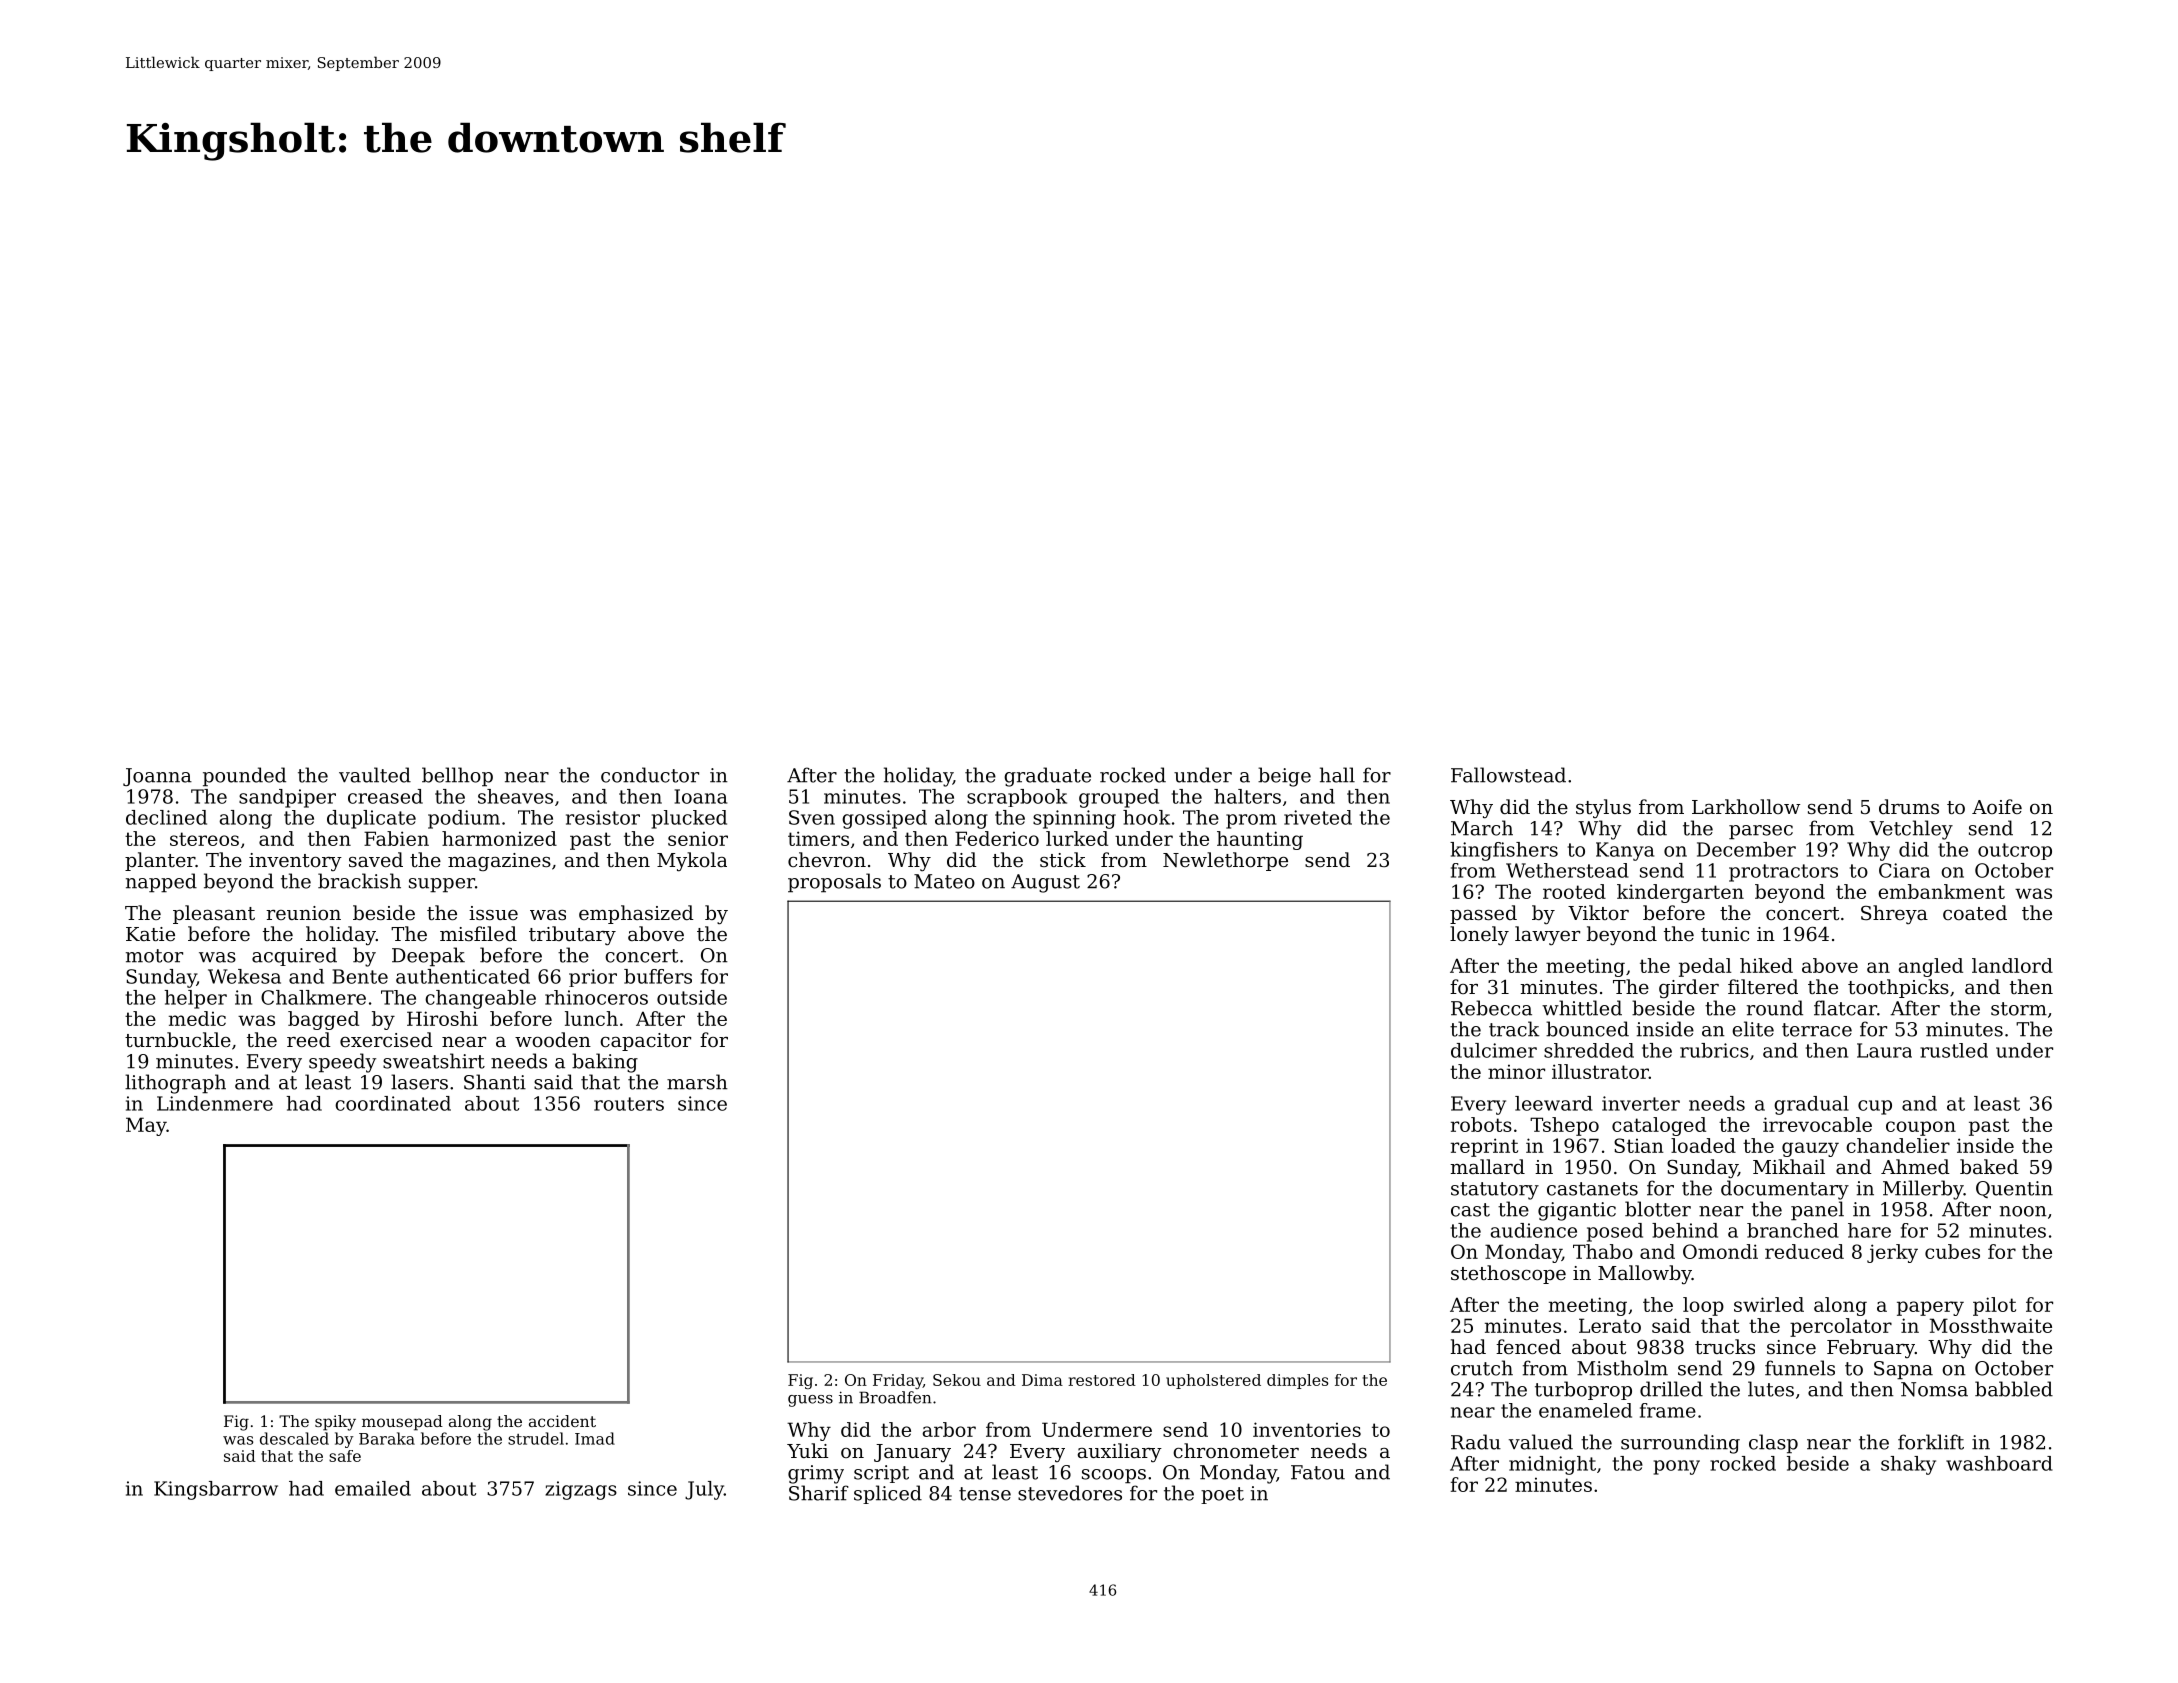  I want to click on mallard, so click(1487, 1166).
